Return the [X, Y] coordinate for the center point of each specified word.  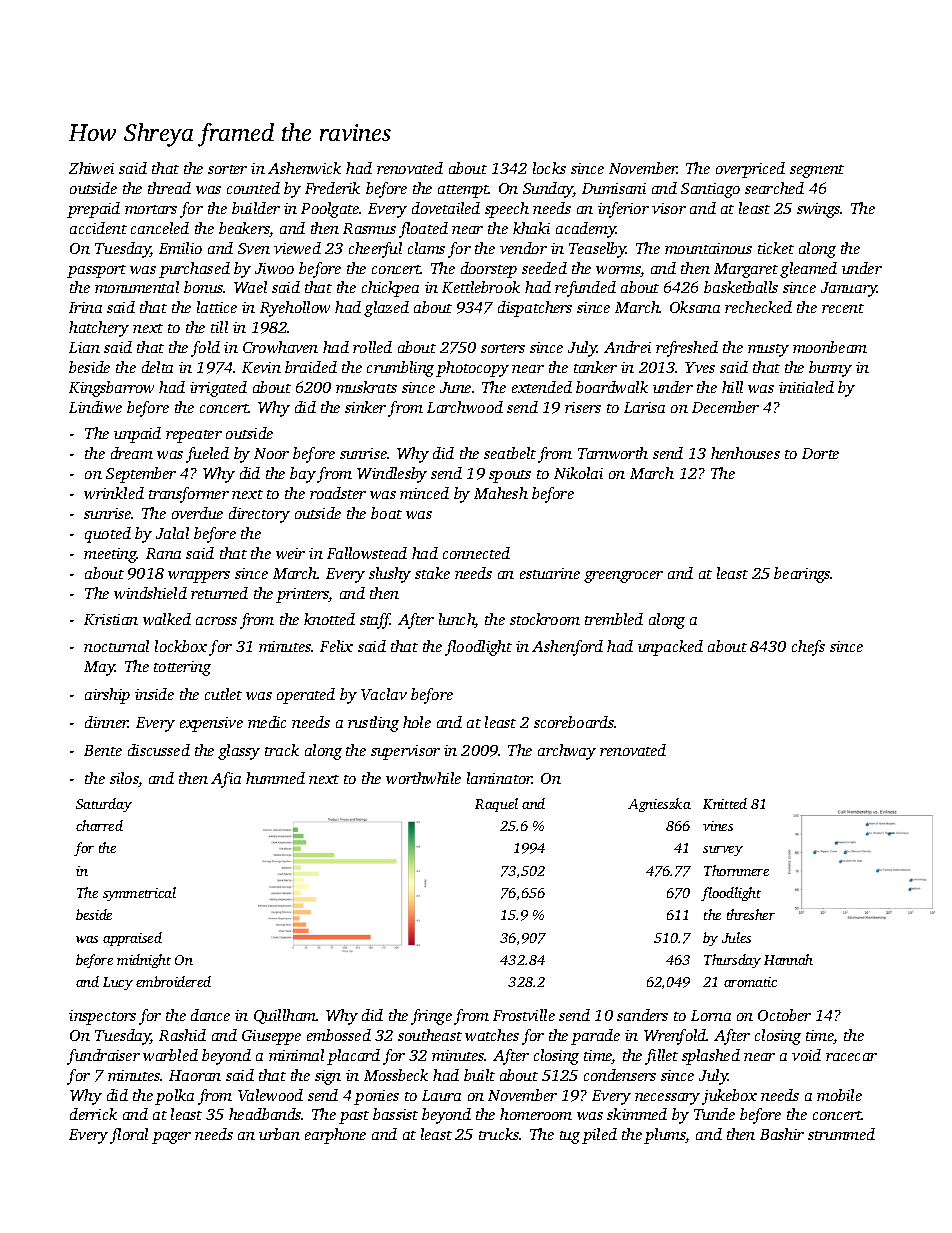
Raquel [496, 805]
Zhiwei [91, 168]
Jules [736, 937]
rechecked [758, 307]
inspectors [102, 1017]
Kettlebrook [481, 287]
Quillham [285, 1016]
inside [154, 694]
